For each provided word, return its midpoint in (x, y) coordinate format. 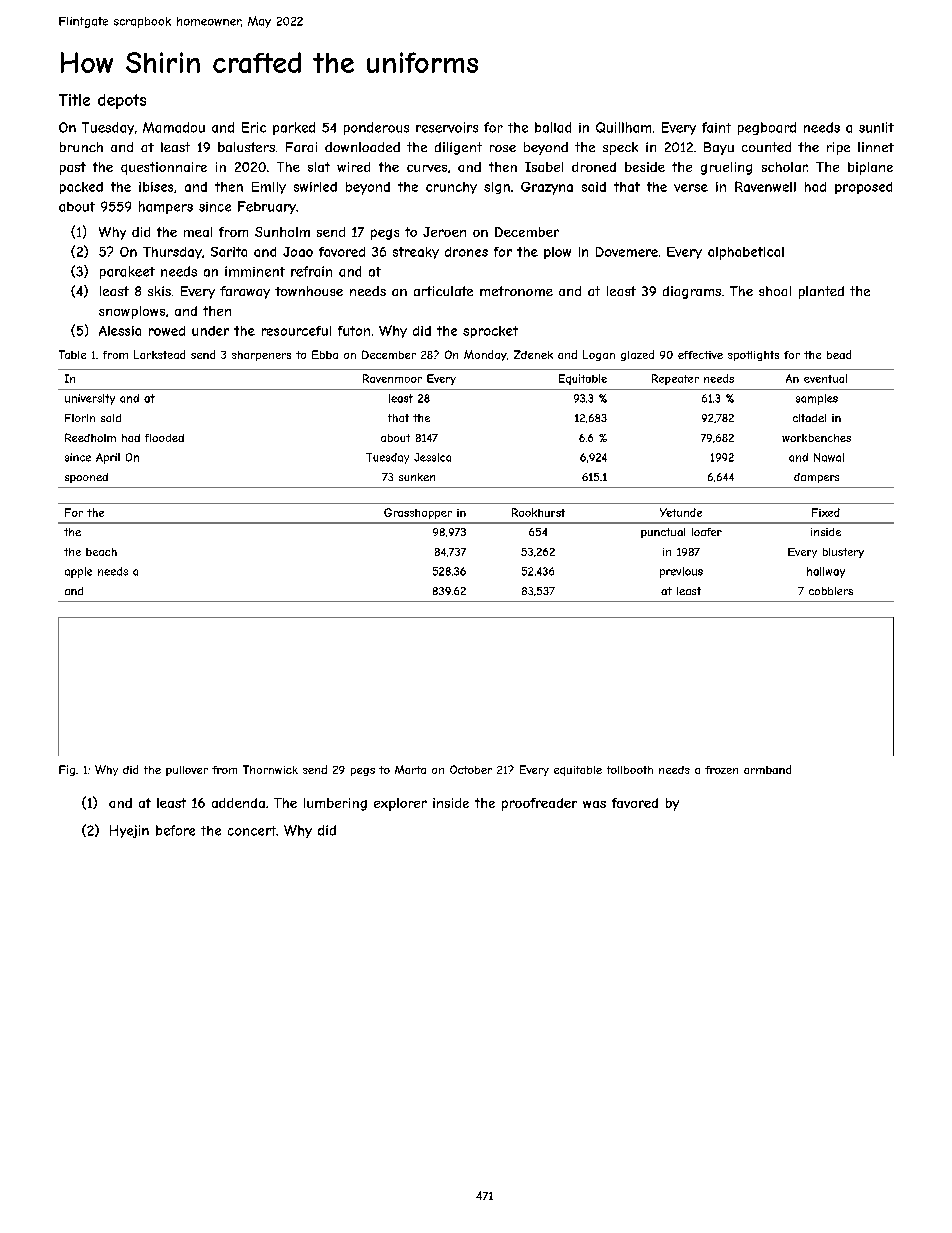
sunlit (876, 127)
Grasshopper (418, 513)
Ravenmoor (392, 378)
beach (101, 552)
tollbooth (630, 770)
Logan (599, 355)
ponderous (376, 128)
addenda (238, 803)
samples (817, 399)
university (90, 399)
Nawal (829, 457)
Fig (67, 770)
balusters (246, 147)
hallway (826, 572)
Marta (410, 769)
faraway (245, 292)
